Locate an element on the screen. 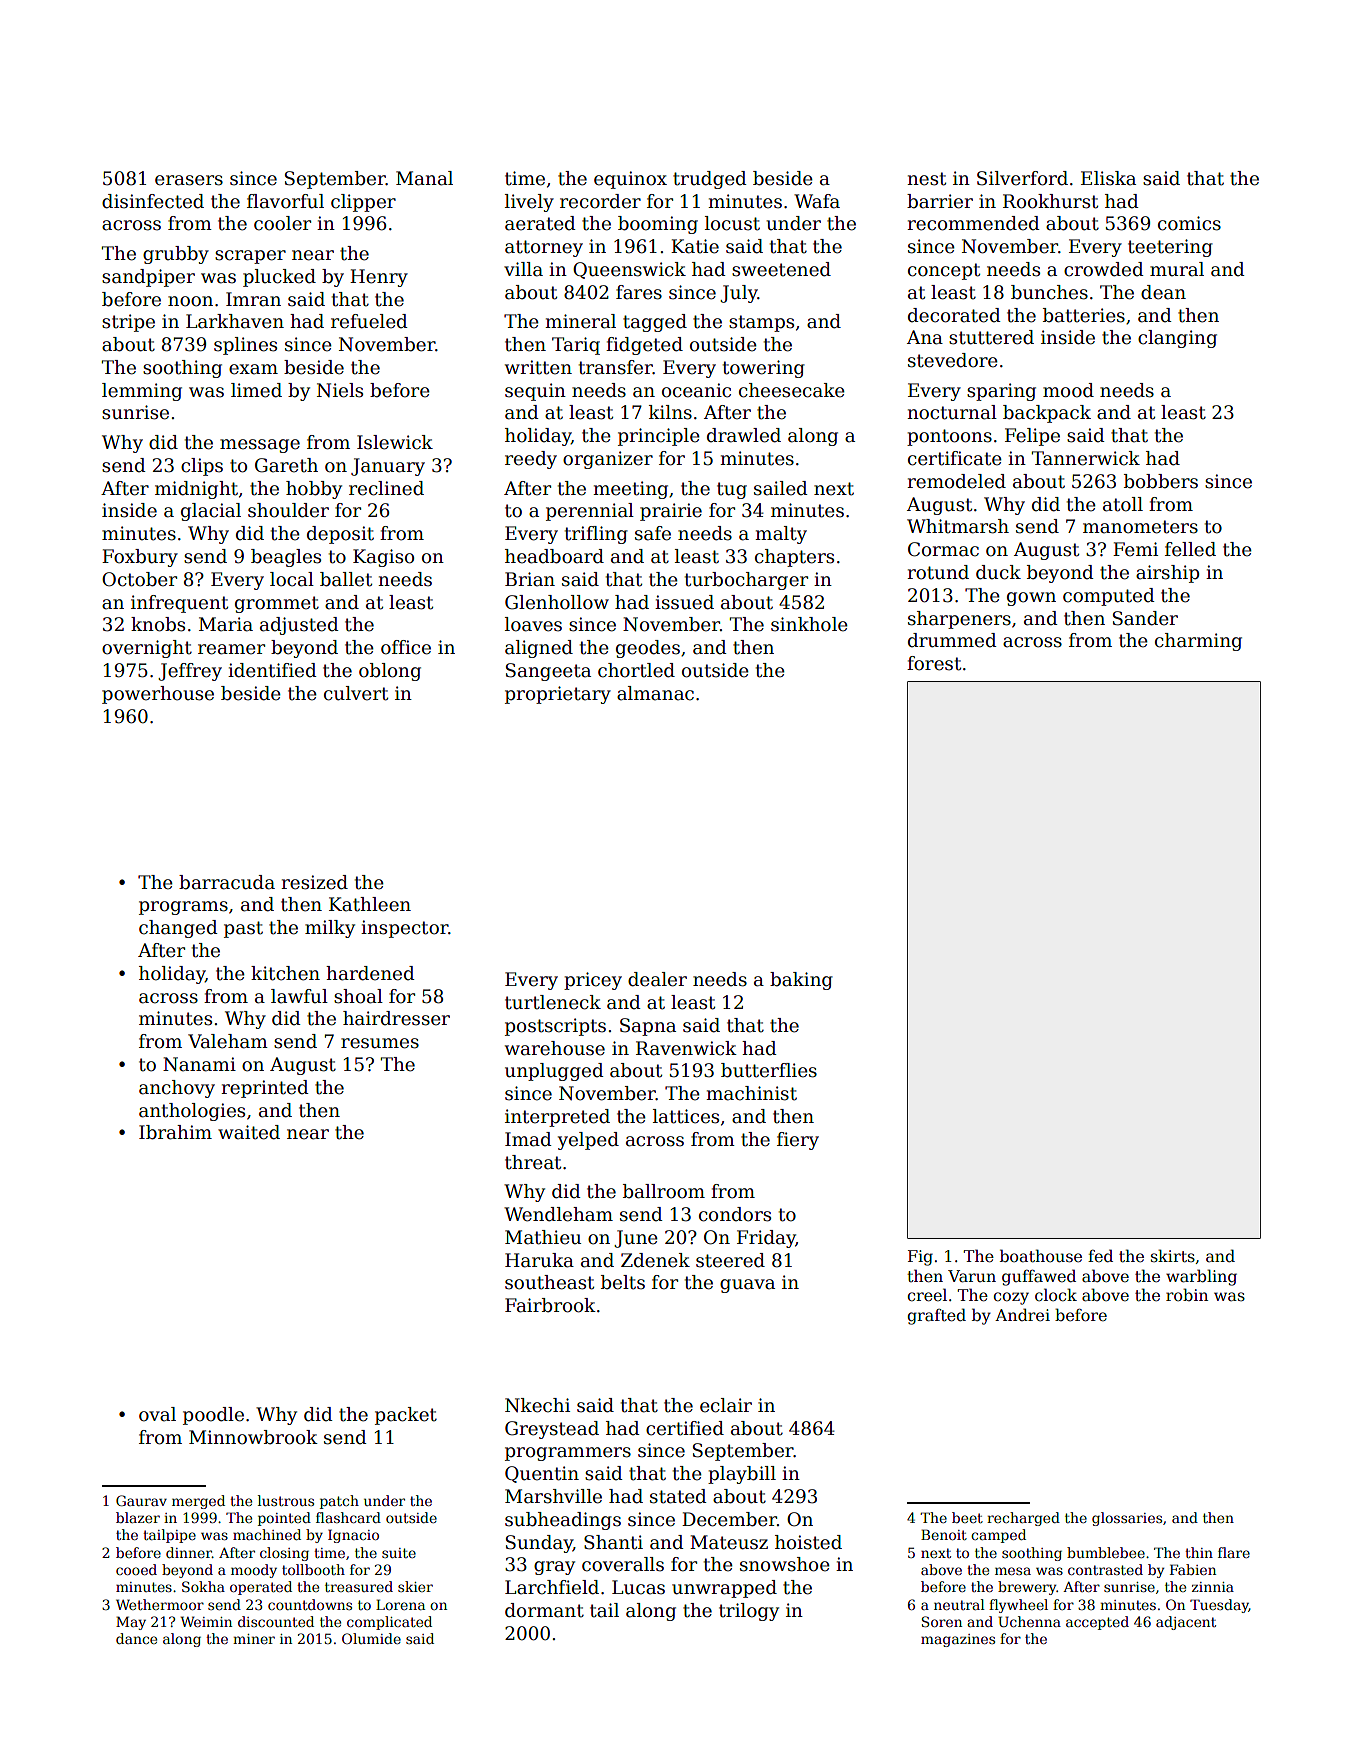 This screenshot has width=1363, height=1764. Manal is located at coordinates (424, 178).
